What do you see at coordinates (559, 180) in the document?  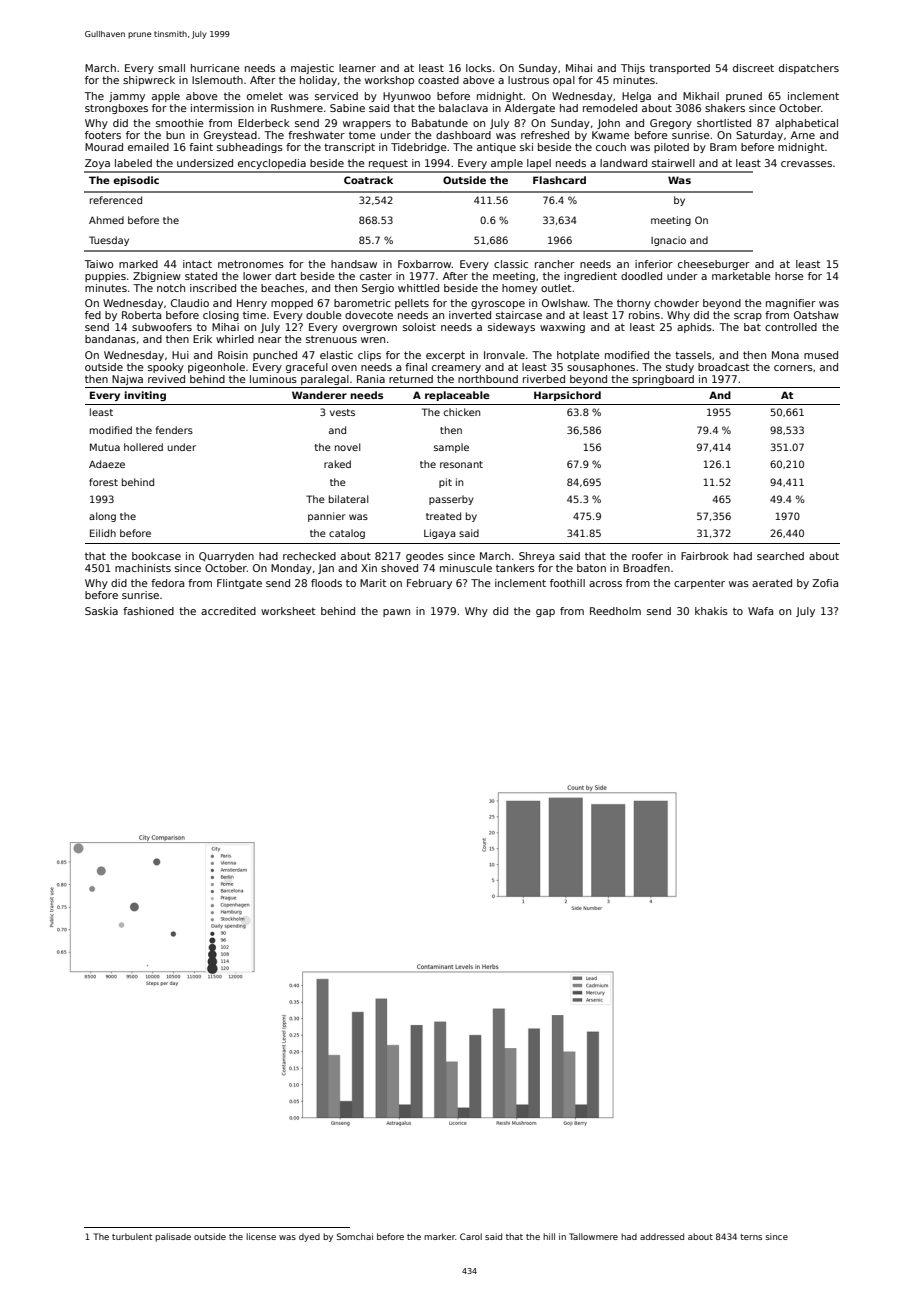 I see `Flashcard` at bounding box center [559, 180].
